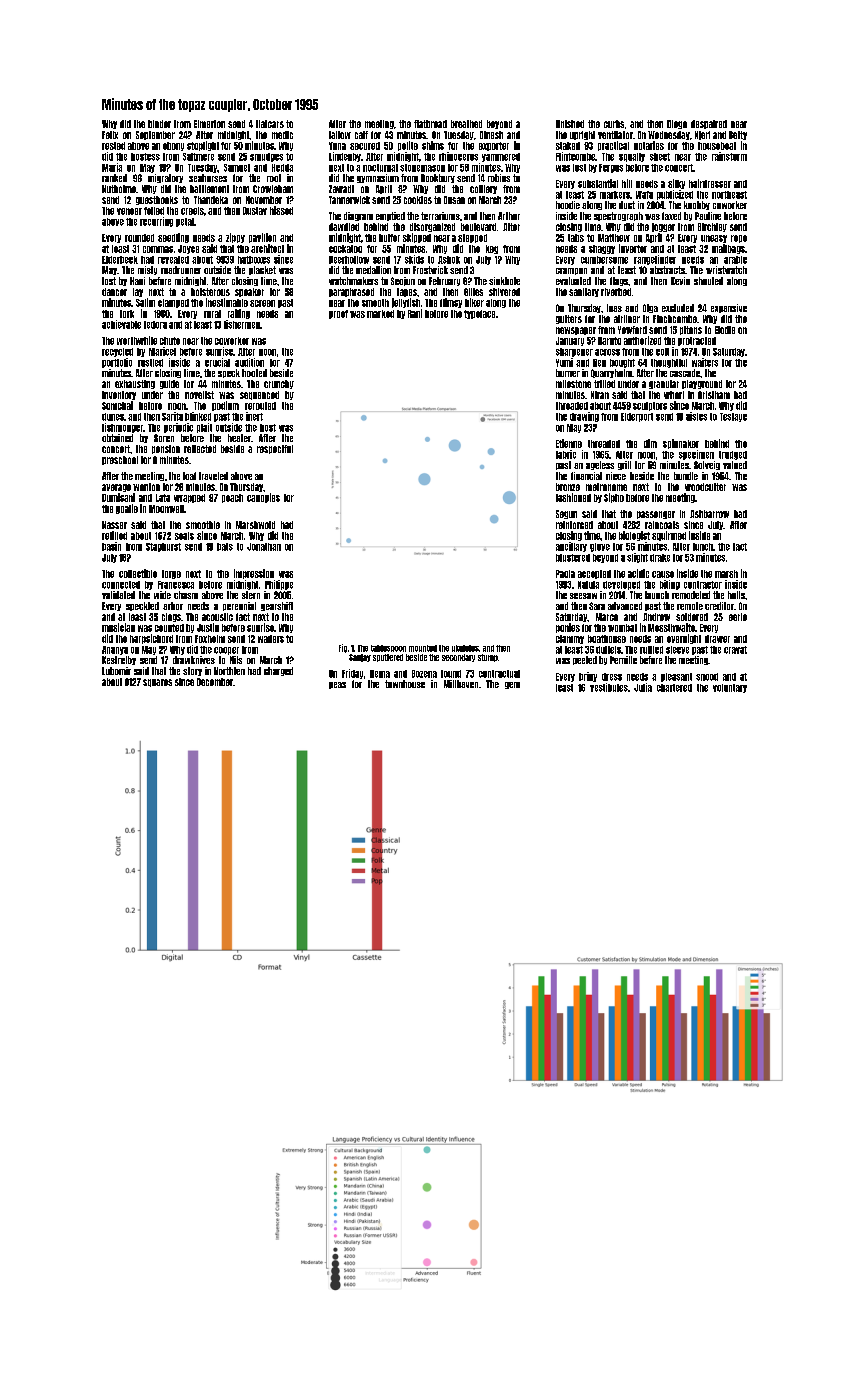  I want to click on Elodie, so click(725, 330).
